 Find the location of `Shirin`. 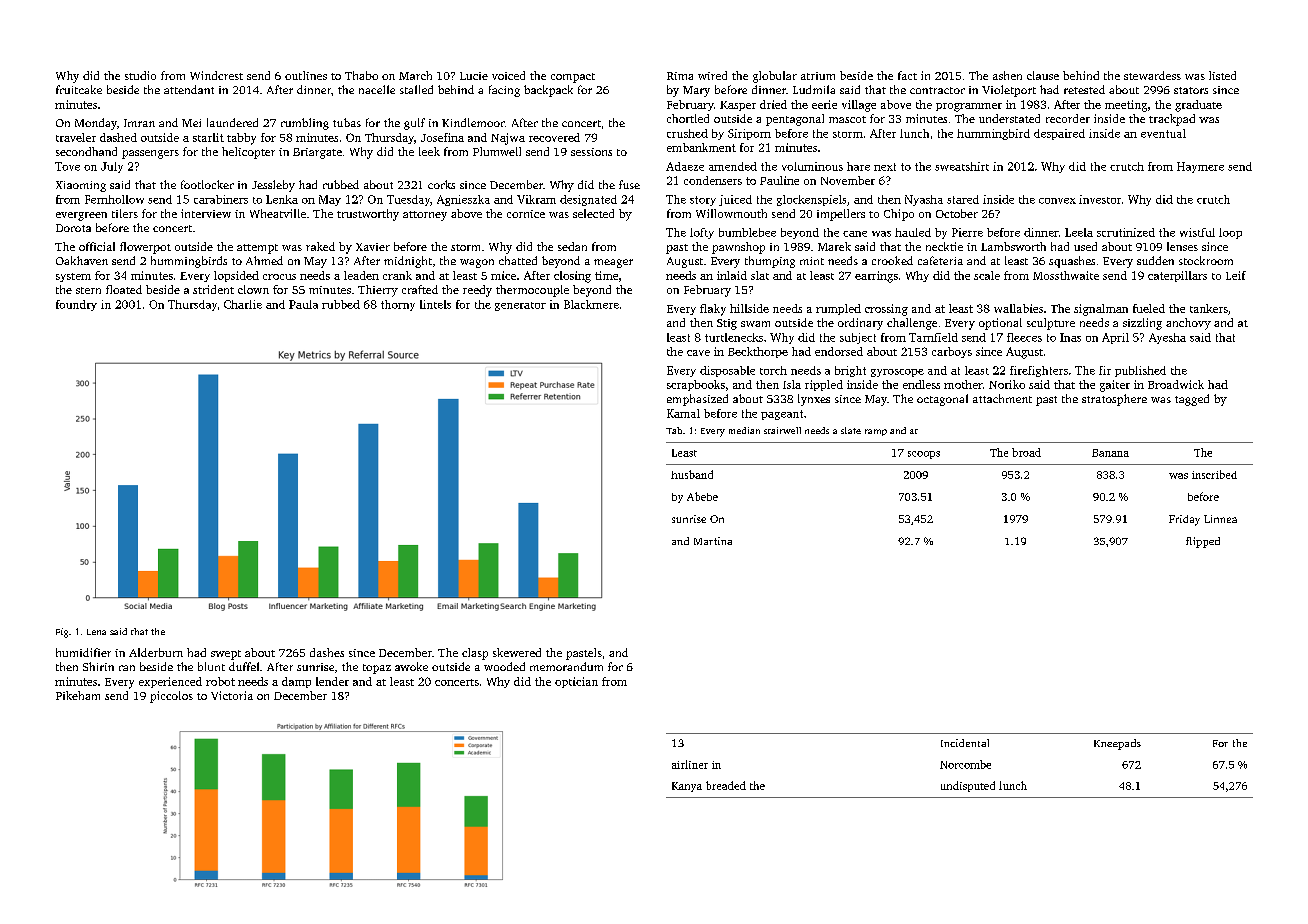

Shirin is located at coordinates (98, 666).
